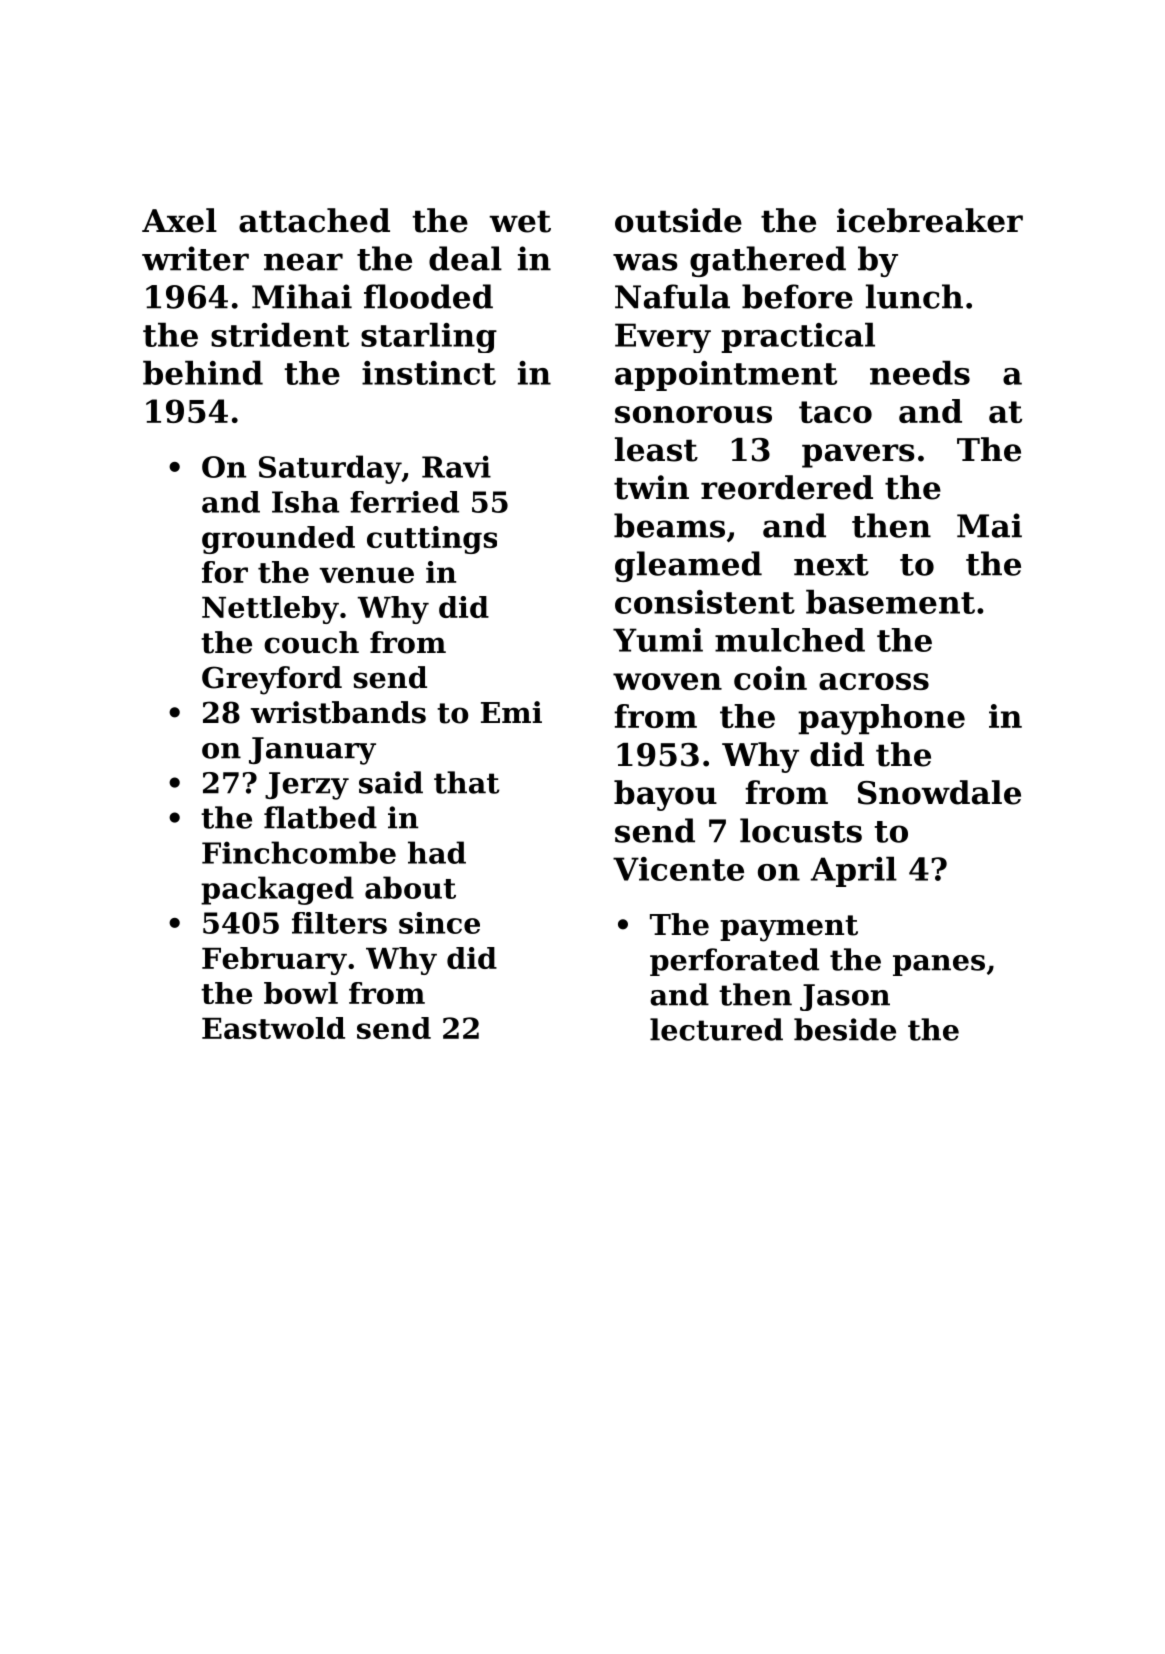 The image size is (1165, 1654). Describe the element at coordinates (179, 220) in the document. I see `Axel` at that location.
